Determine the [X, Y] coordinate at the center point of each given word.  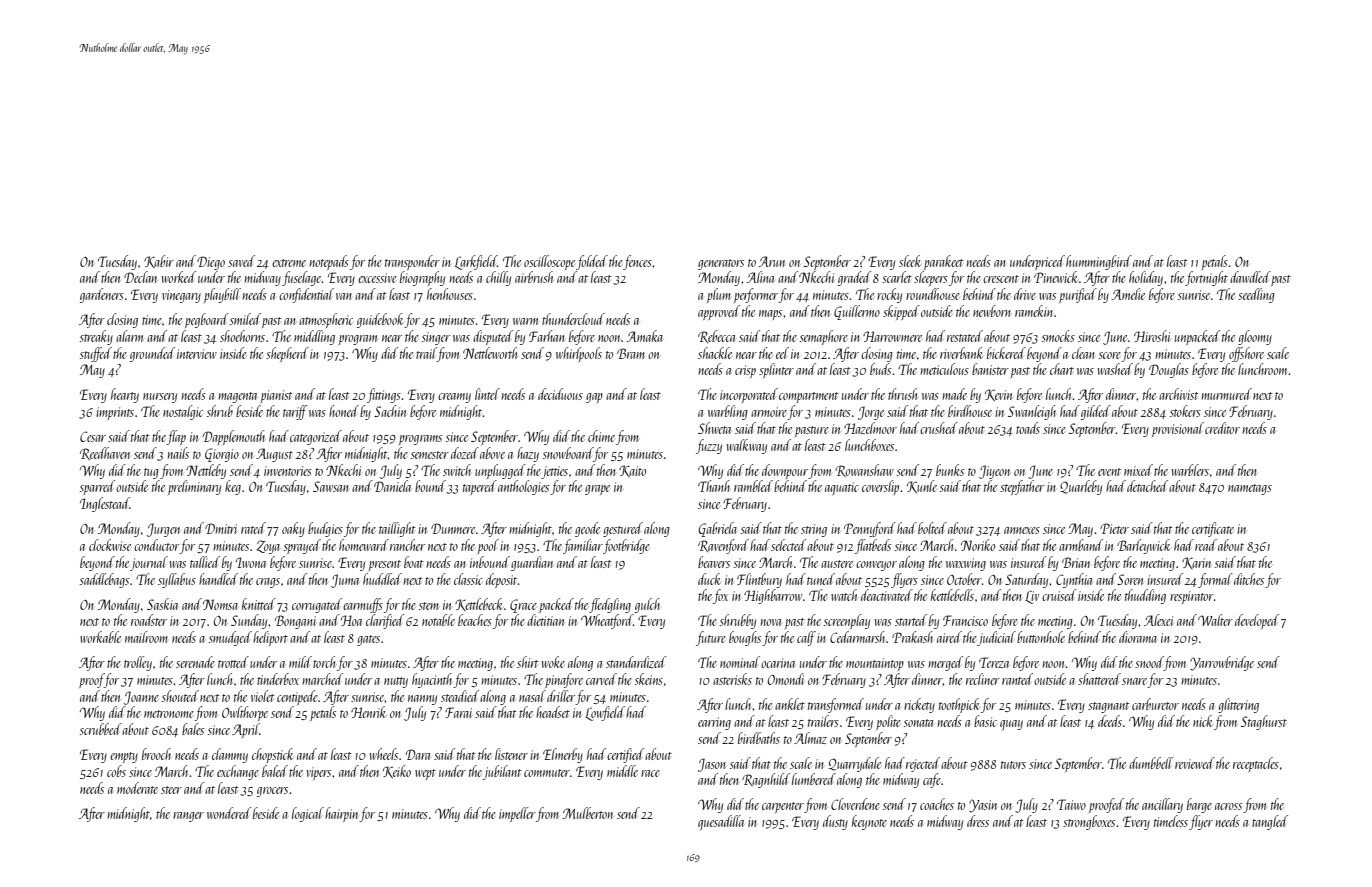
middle [622, 771]
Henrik [368, 712]
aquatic [842, 489]
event [1109, 472]
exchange [238, 772]
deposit [502, 580]
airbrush [534, 277]
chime [601, 436]
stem [429, 606]
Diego [211, 263]
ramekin [1034, 311]
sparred [97, 487]
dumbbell [1151, 763]
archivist [1179, 394]
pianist [276, 396]
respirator [1192, 597]
